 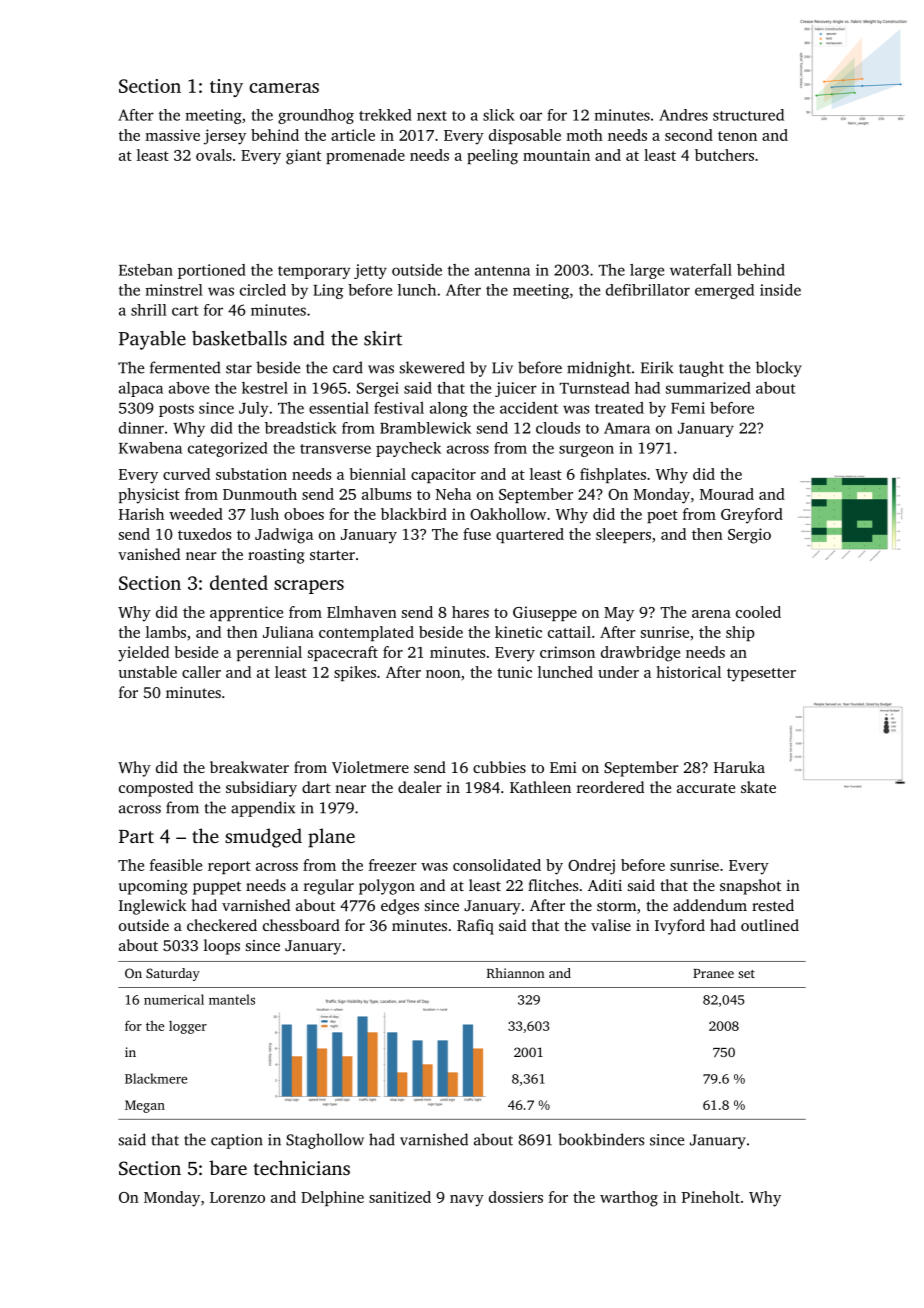 I want to click on navy, so click(x=467, y=1201).
